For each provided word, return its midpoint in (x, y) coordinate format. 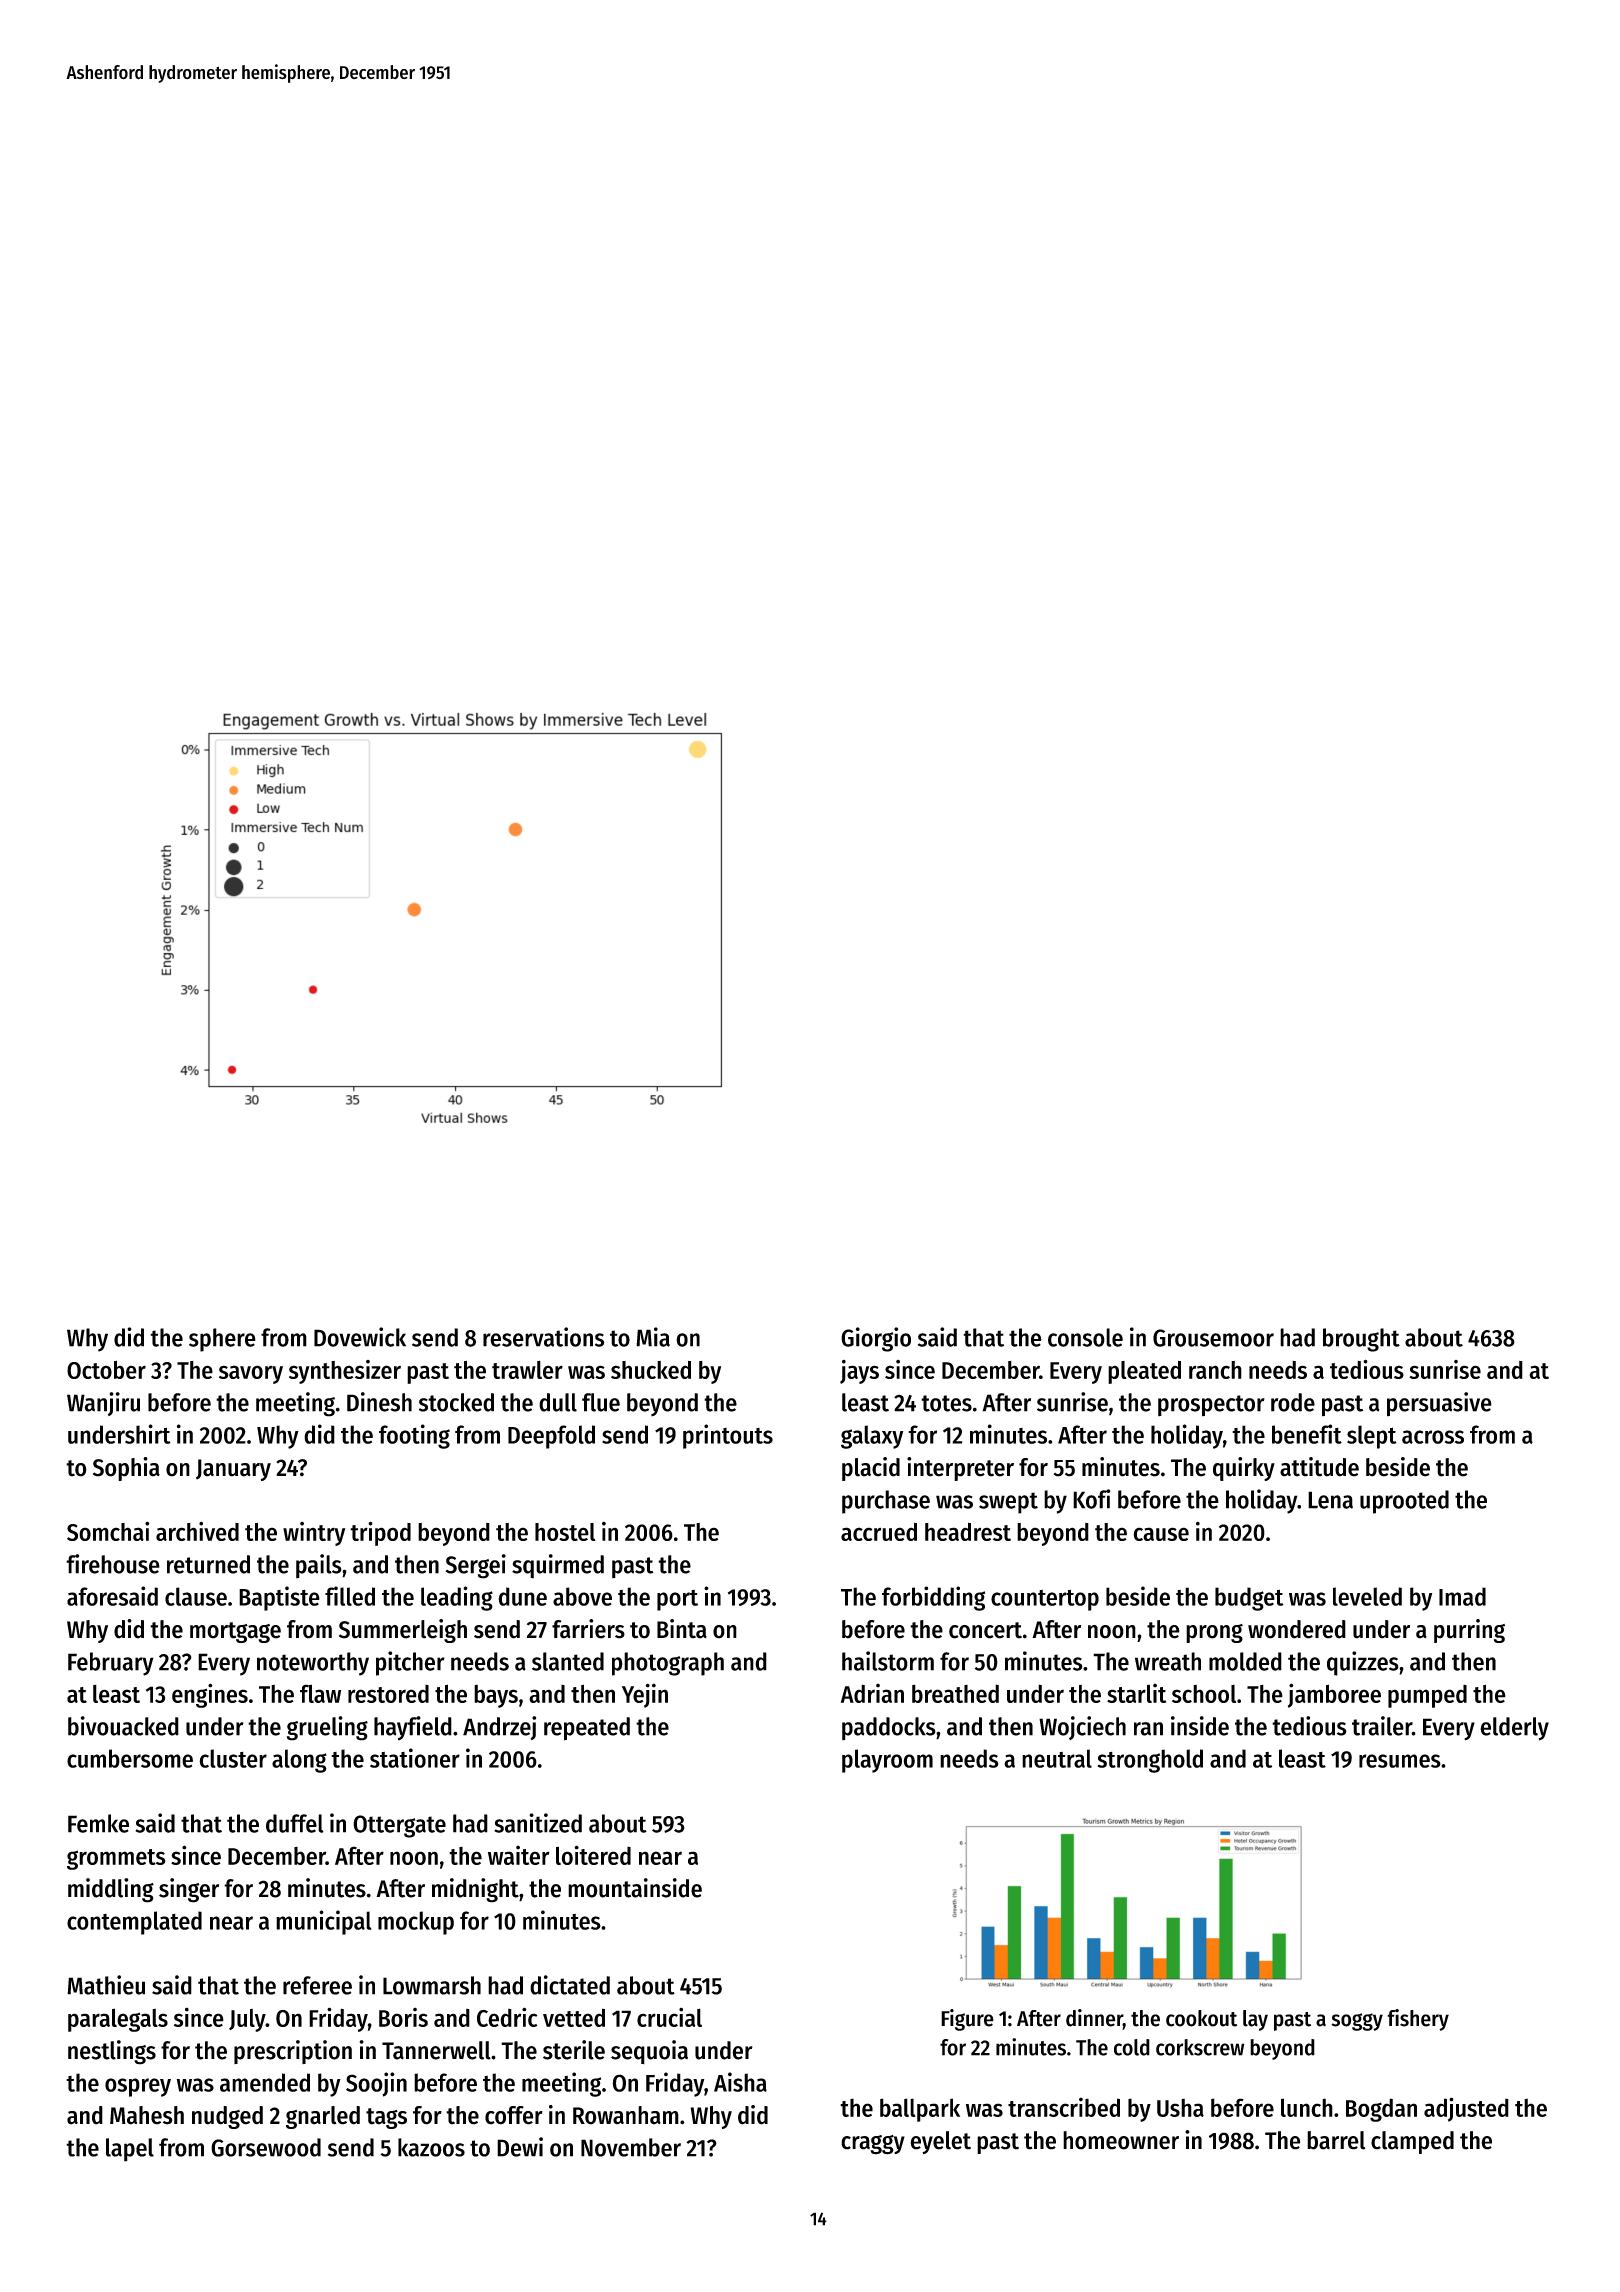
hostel (565, 1532)
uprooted (1404, 1502)
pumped (1427, 1696)
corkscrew (1200, 2047)
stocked (456, 1402)
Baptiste (279, 1598)
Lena (1330, 1500)
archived (197, 1531)
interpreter (960, 1469)
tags (386, 2118)
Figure (967, 2020)
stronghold (1150, 1761)
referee (317, 1985)
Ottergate (399, 1826)
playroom (887, 1761)
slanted (568, 1661)
